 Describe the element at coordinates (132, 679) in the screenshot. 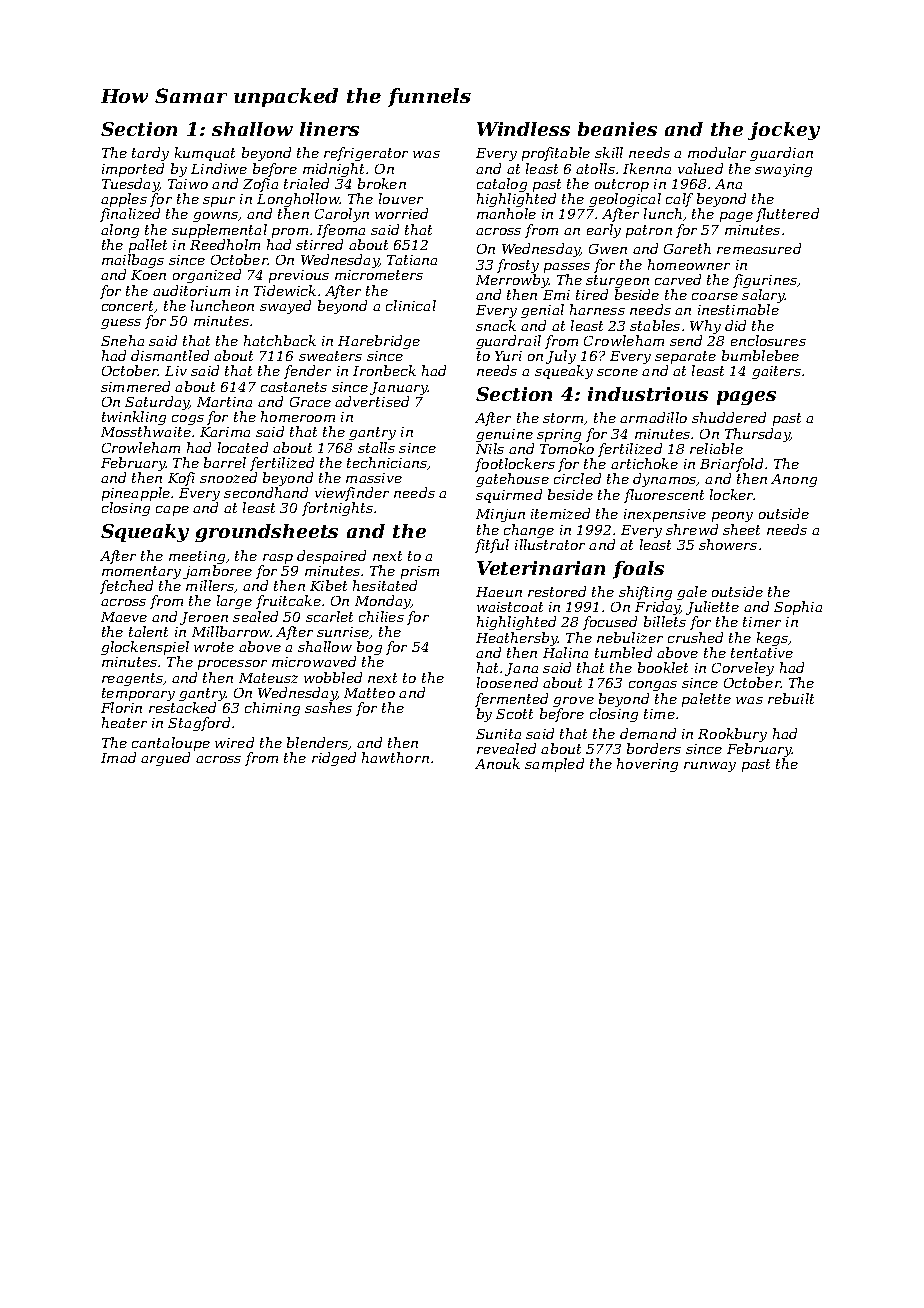

I see `reagents` at that location.
